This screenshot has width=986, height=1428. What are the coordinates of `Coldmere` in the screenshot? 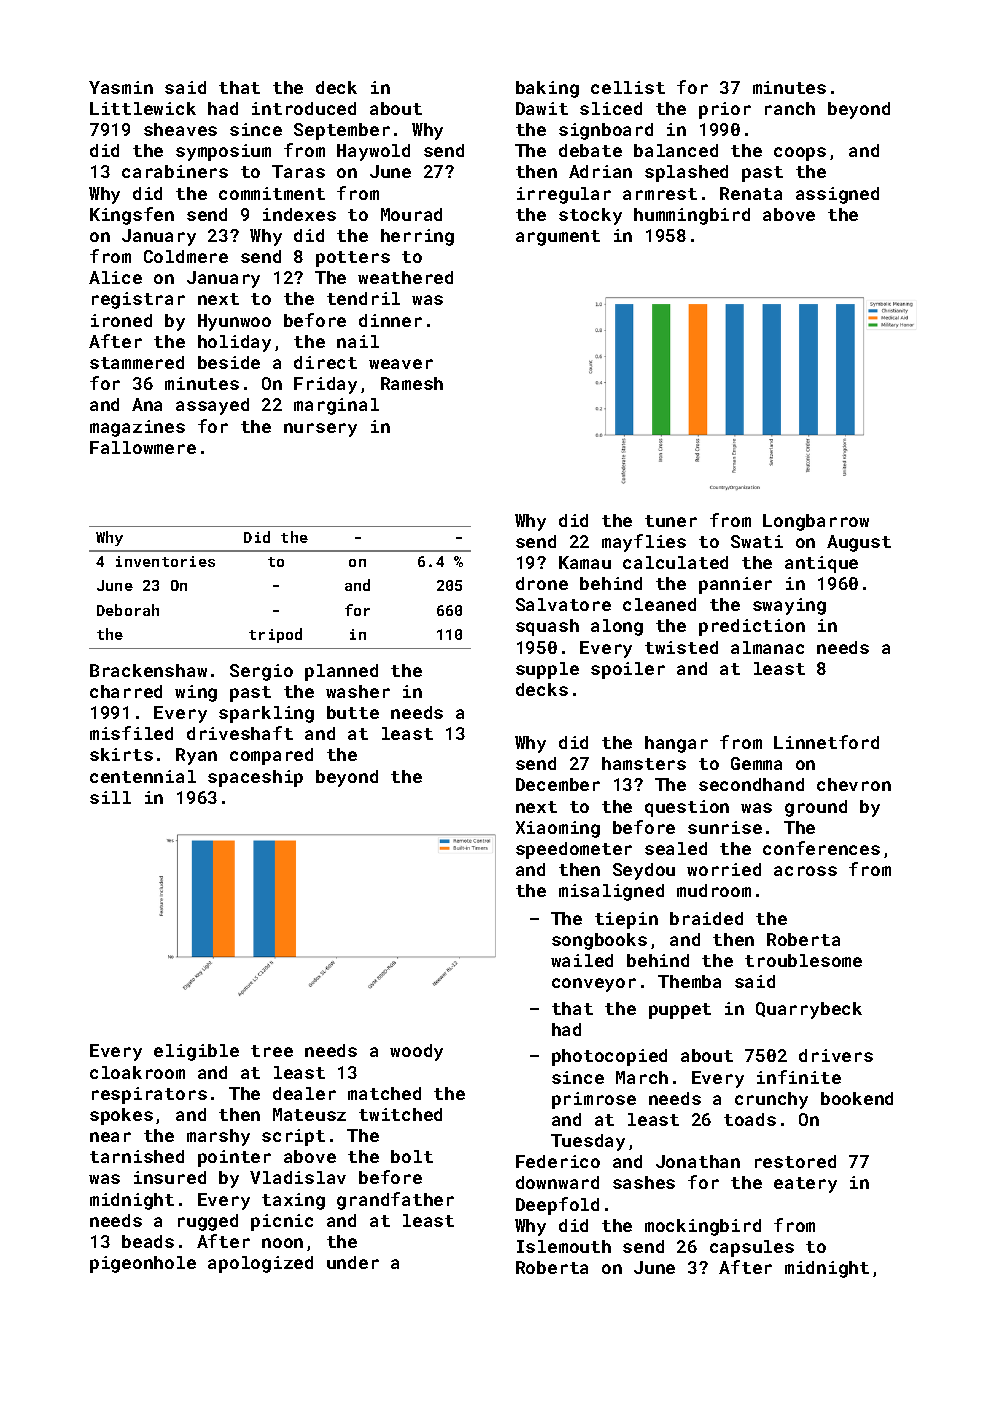 It's located at (186, 256).
